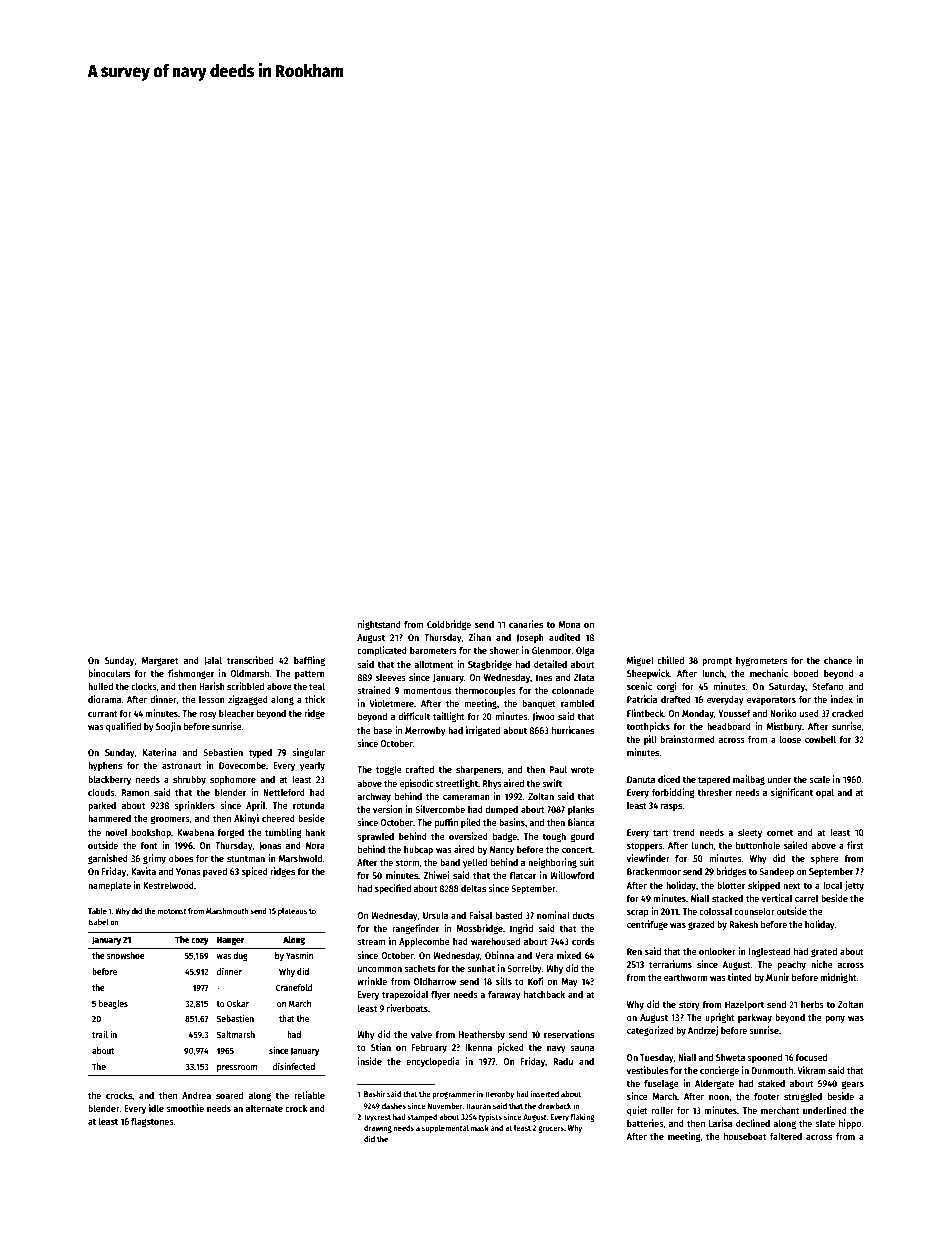 The image size is (952, 1233). Describe the element at coordinates (156, 1108) in the screenshot. I see `idle` at that location.
